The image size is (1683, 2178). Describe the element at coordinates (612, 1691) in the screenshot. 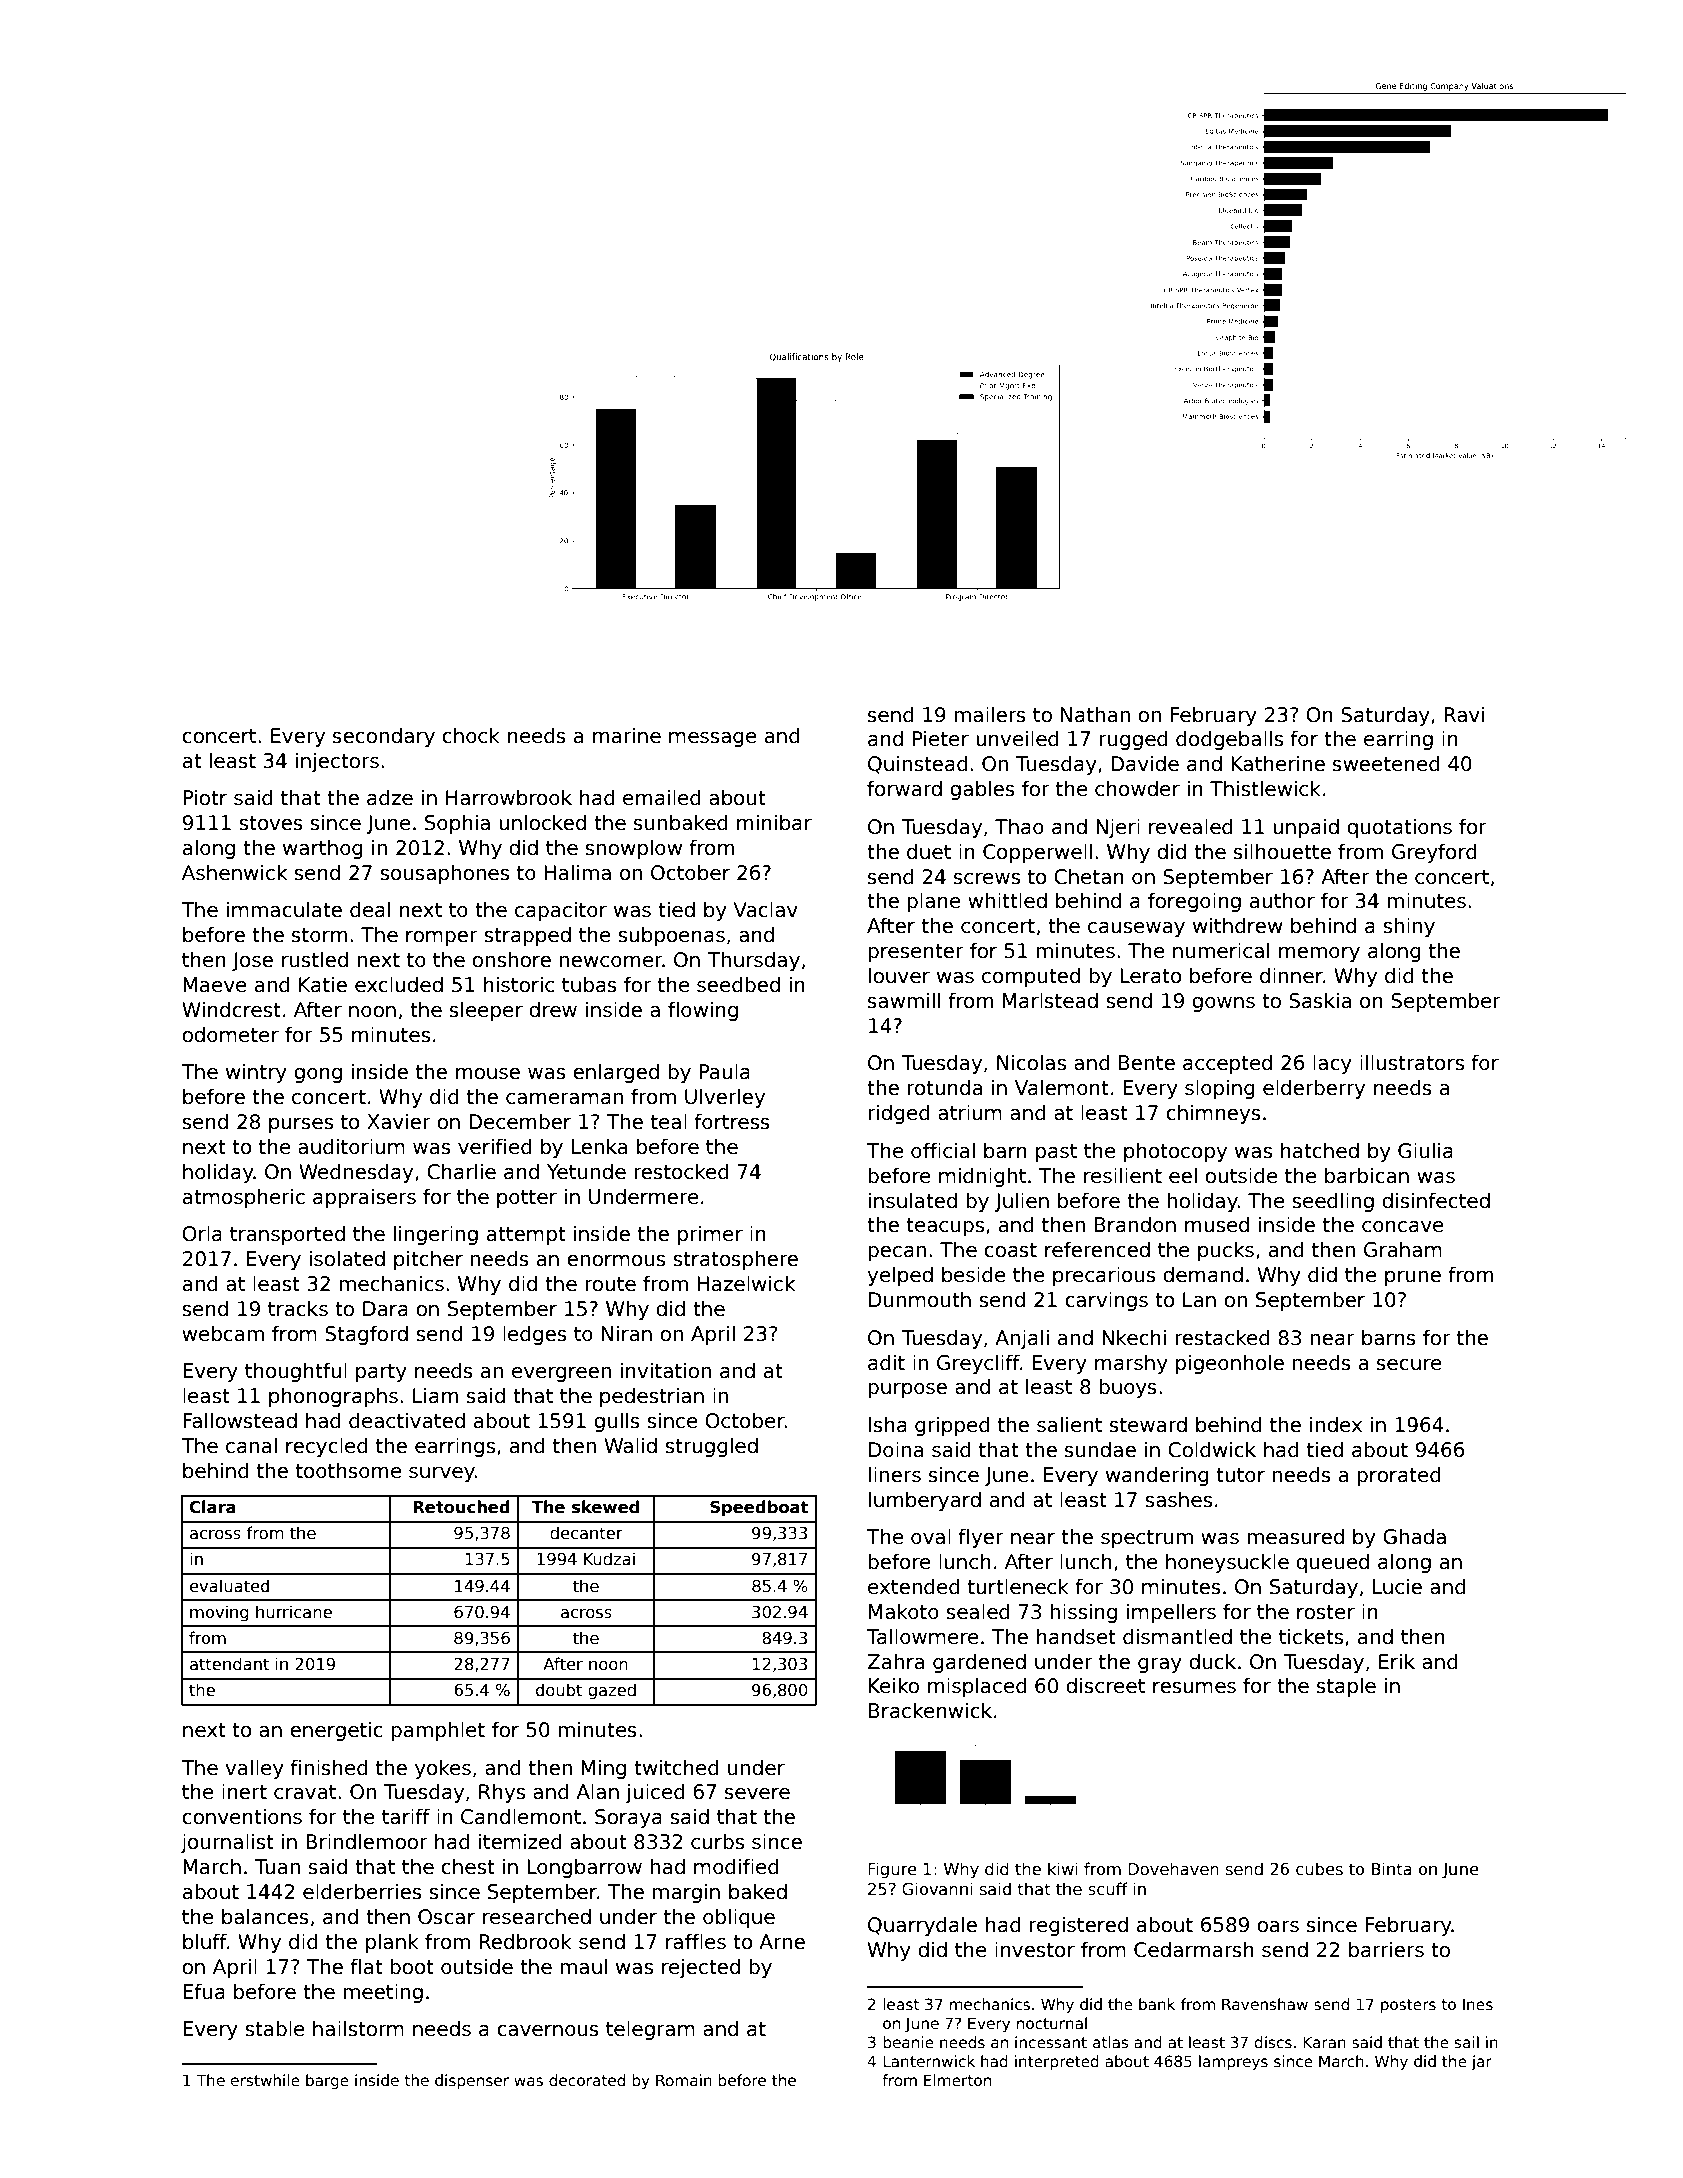

I see `gazed` at that location.
